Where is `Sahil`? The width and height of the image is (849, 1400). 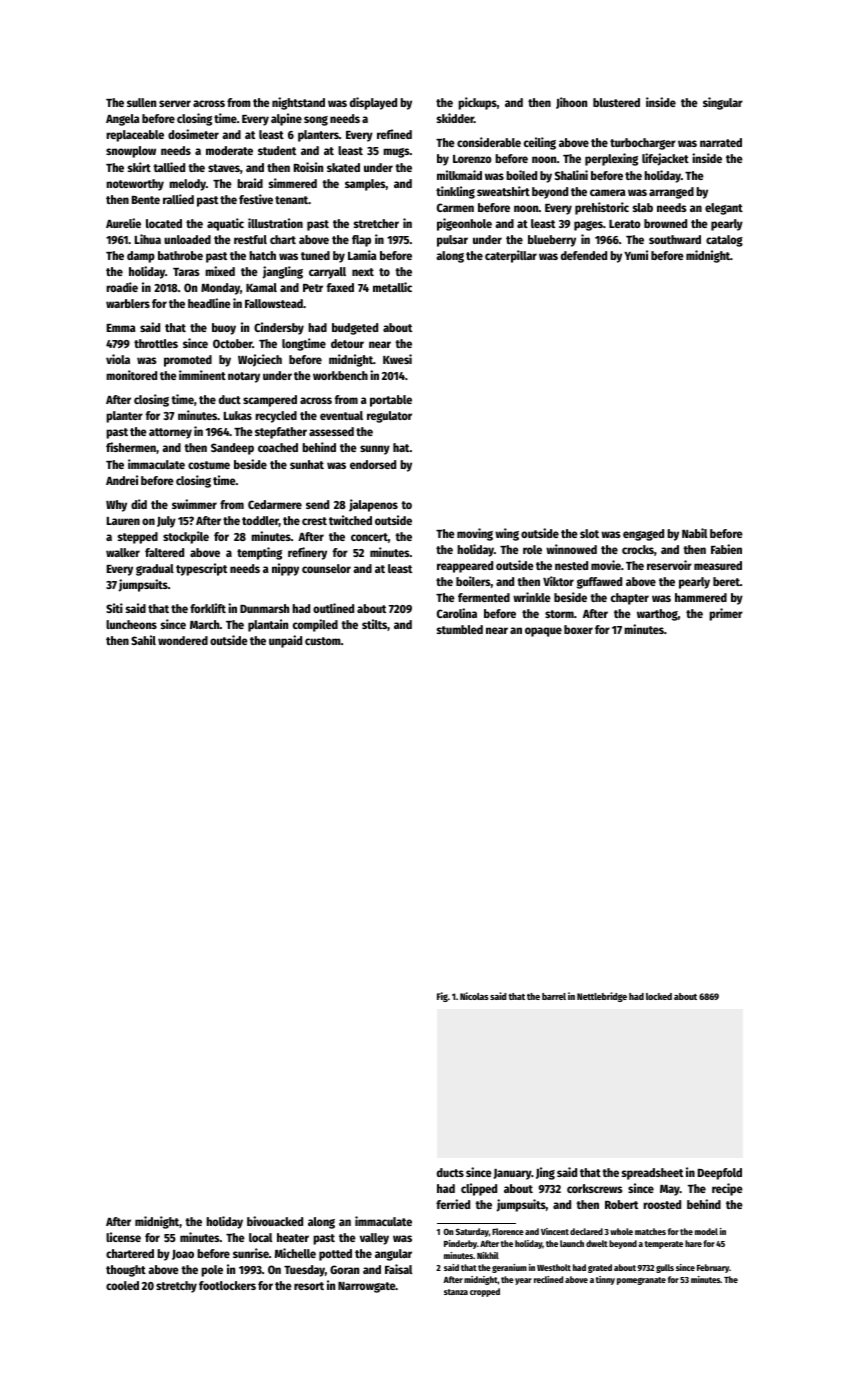
Sahil is located at coordinates (143, 640).
